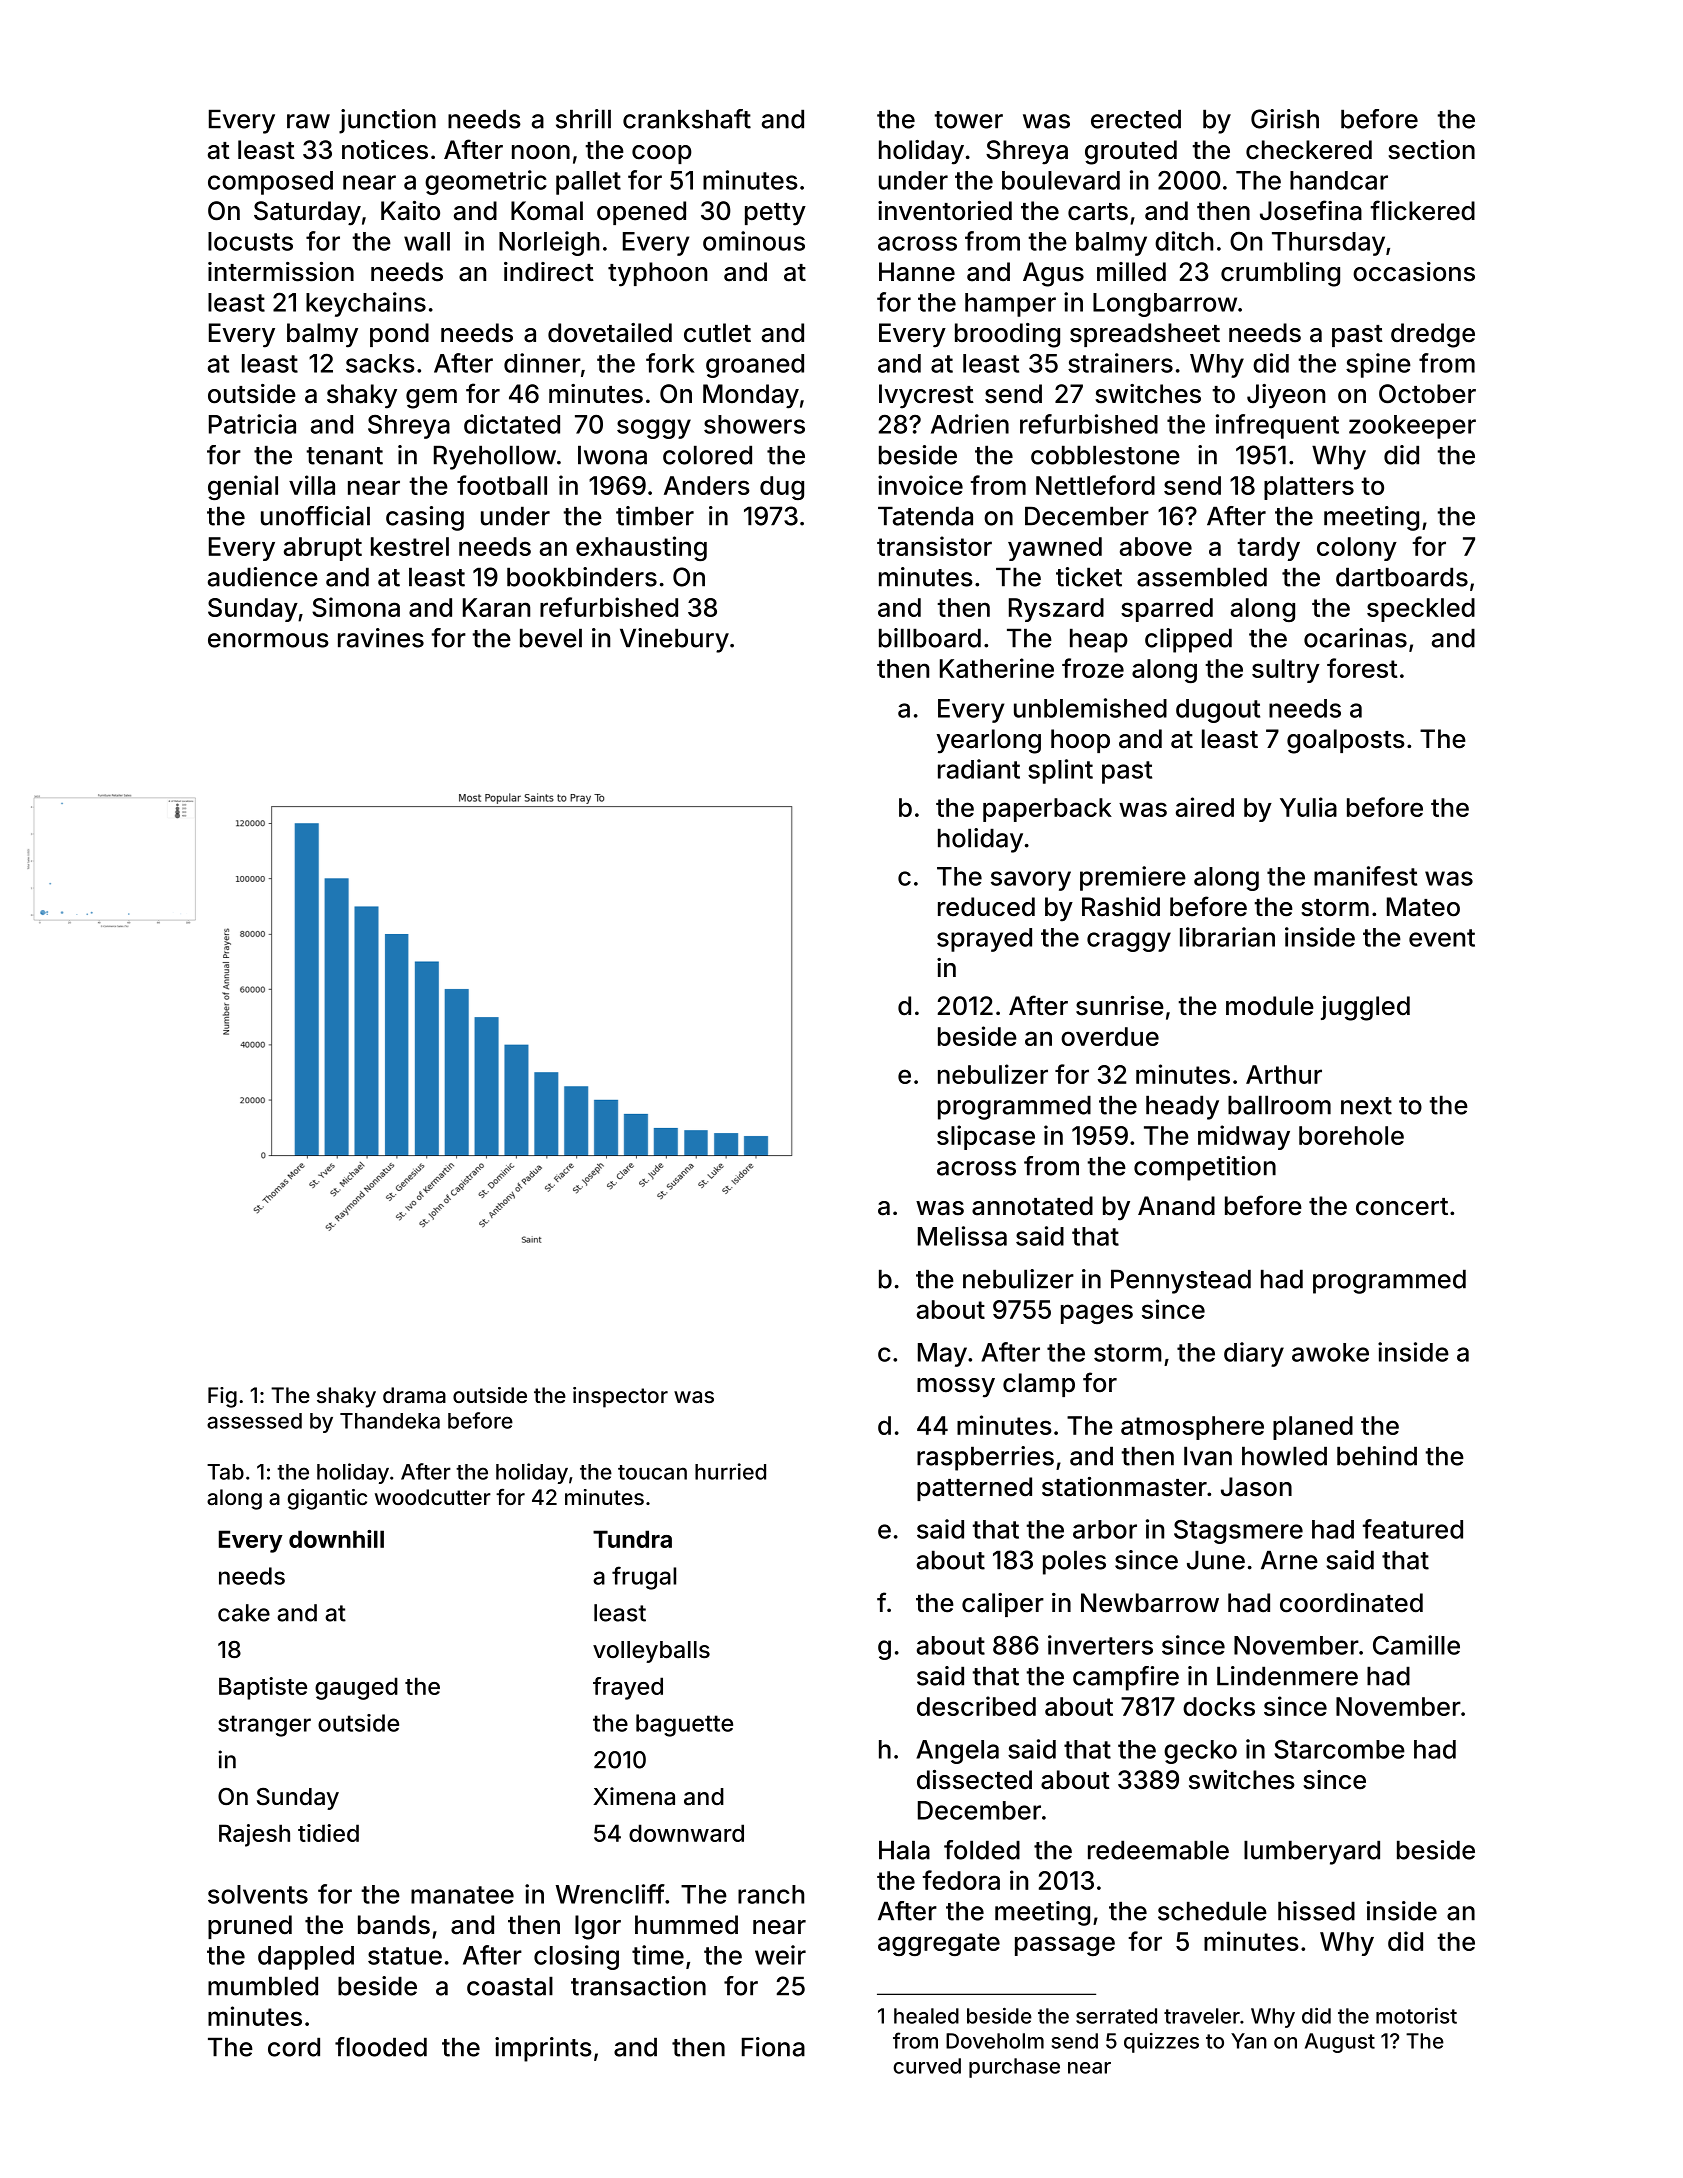 The height and width of the image is (2178, 1683). Describe the element at coordinates (294, 2047) in the image. I see `cord` at that location.
